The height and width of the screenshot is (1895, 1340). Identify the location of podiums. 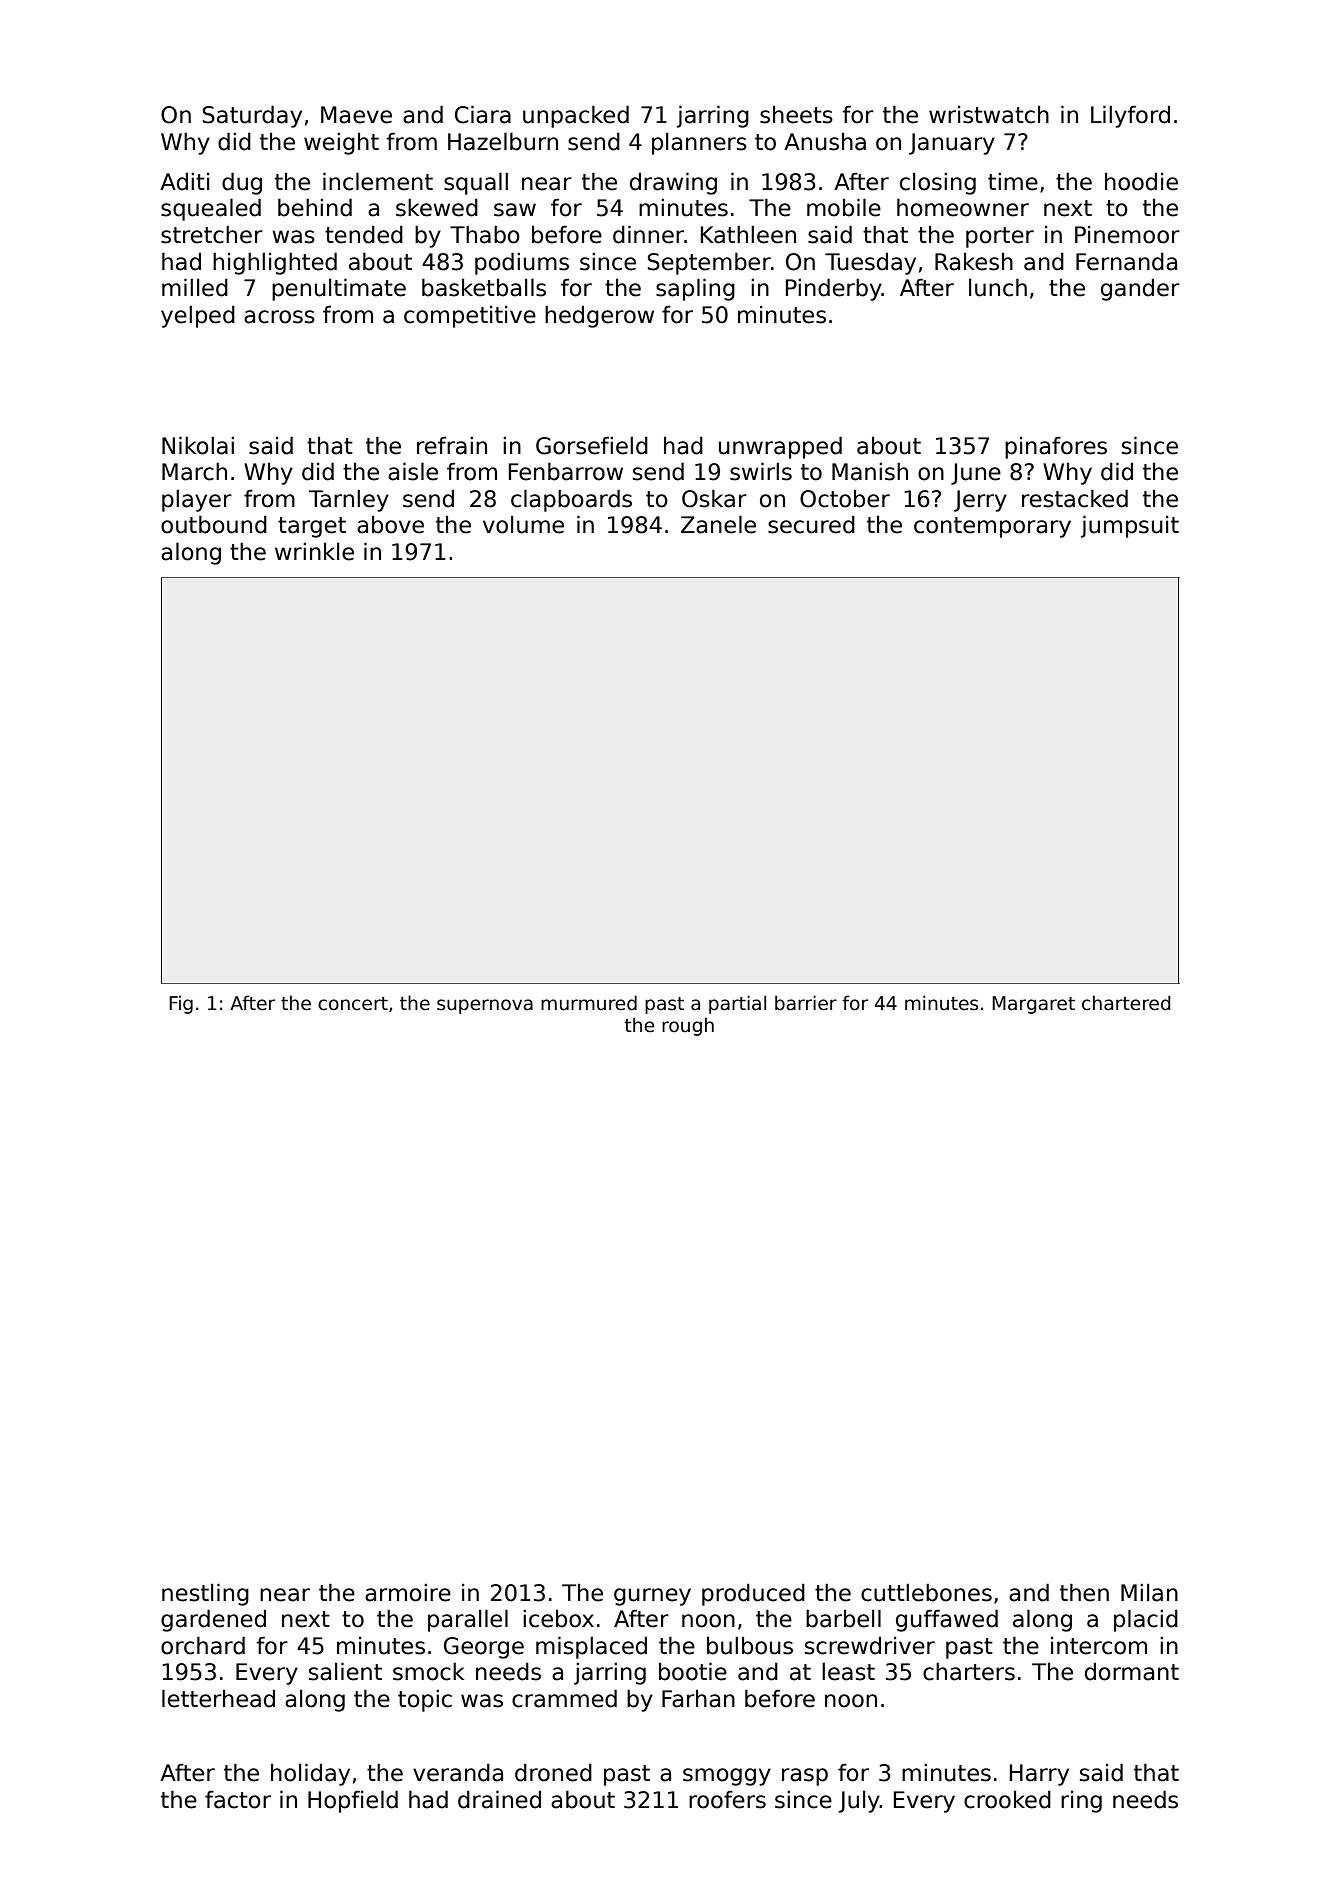
(522, 263).
